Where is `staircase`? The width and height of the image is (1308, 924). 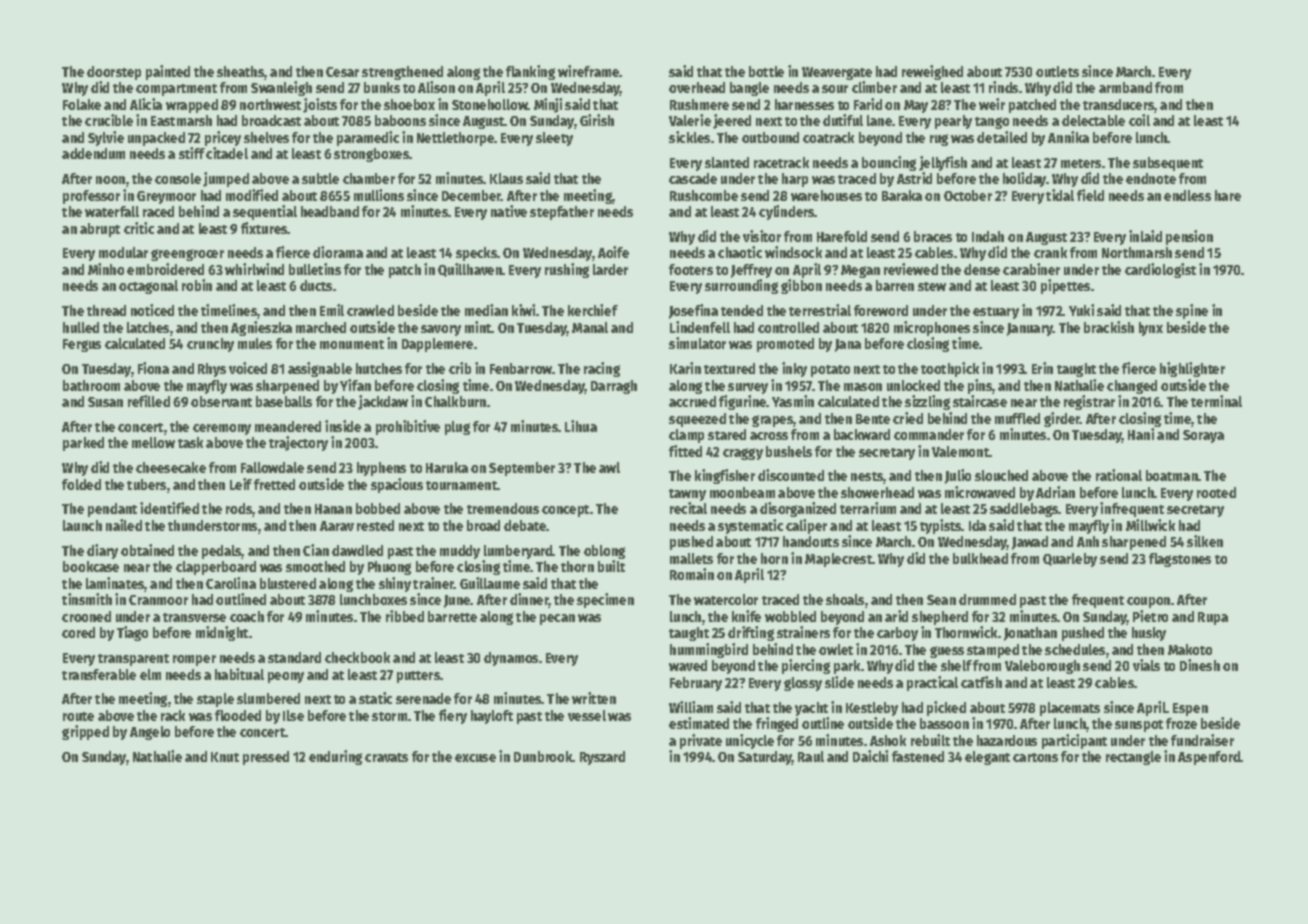
staircase is located at coordinates (980, 401).
